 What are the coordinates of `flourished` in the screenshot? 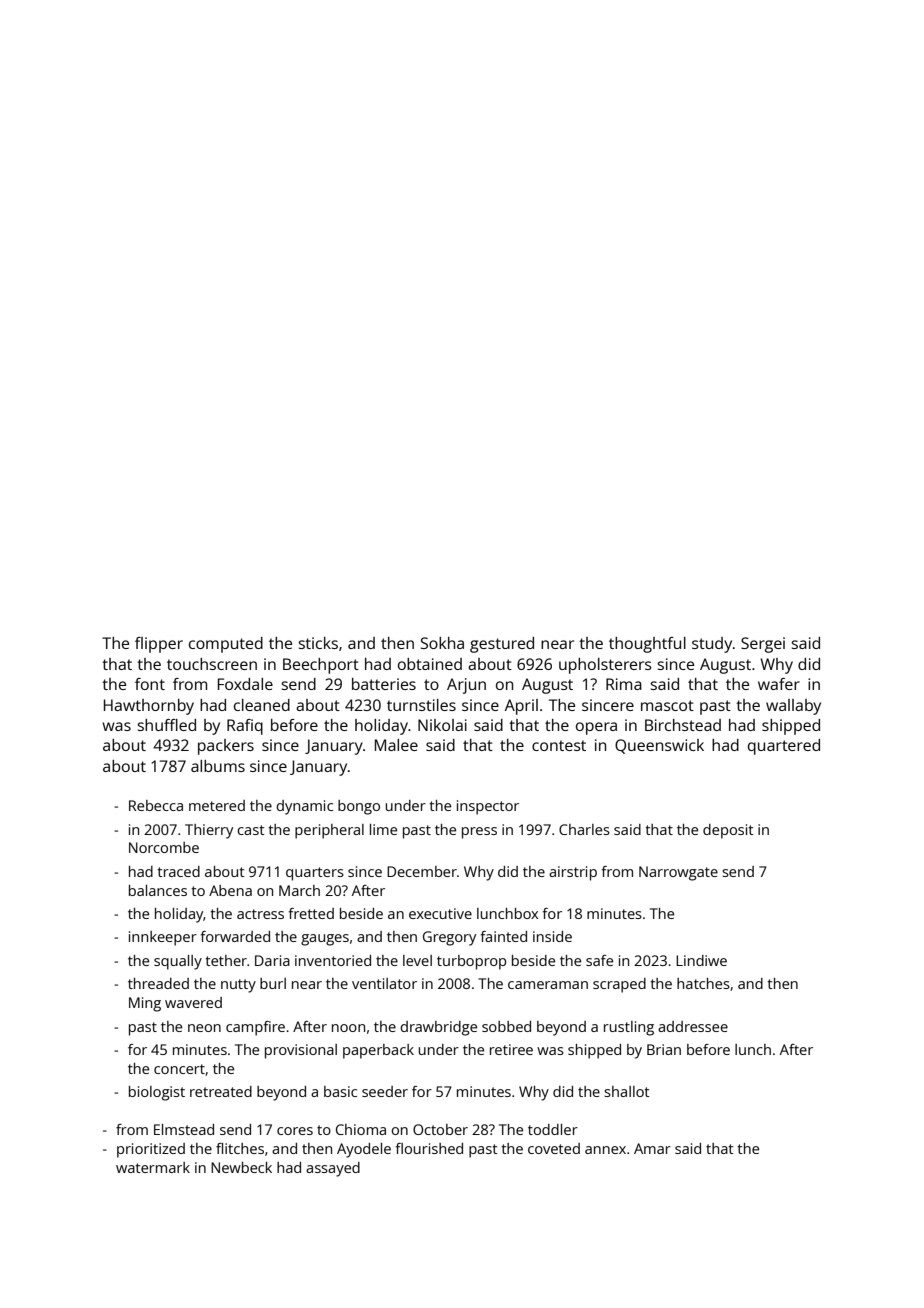 It's located at (429, 1148).
